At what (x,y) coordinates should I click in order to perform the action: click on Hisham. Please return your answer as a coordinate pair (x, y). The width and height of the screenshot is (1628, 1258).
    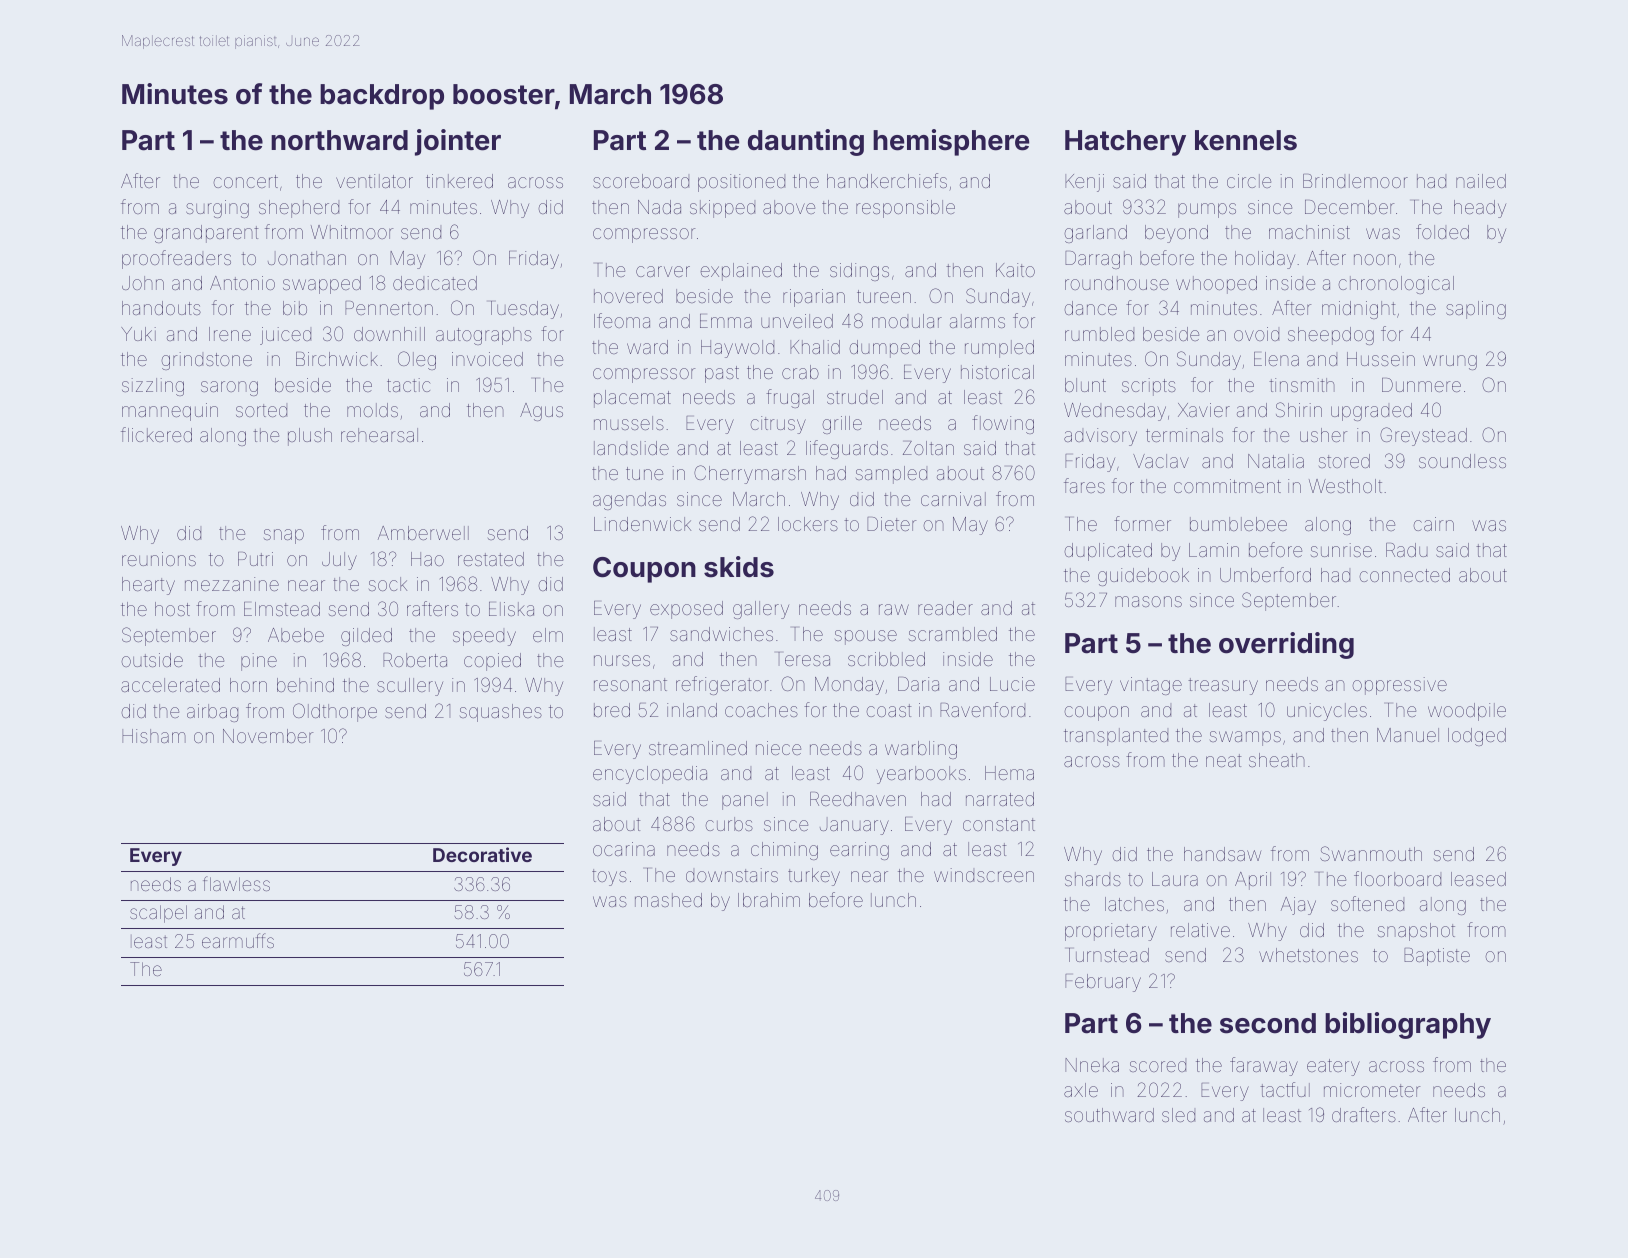
    Looking at the image, I should click on (154, 736).
